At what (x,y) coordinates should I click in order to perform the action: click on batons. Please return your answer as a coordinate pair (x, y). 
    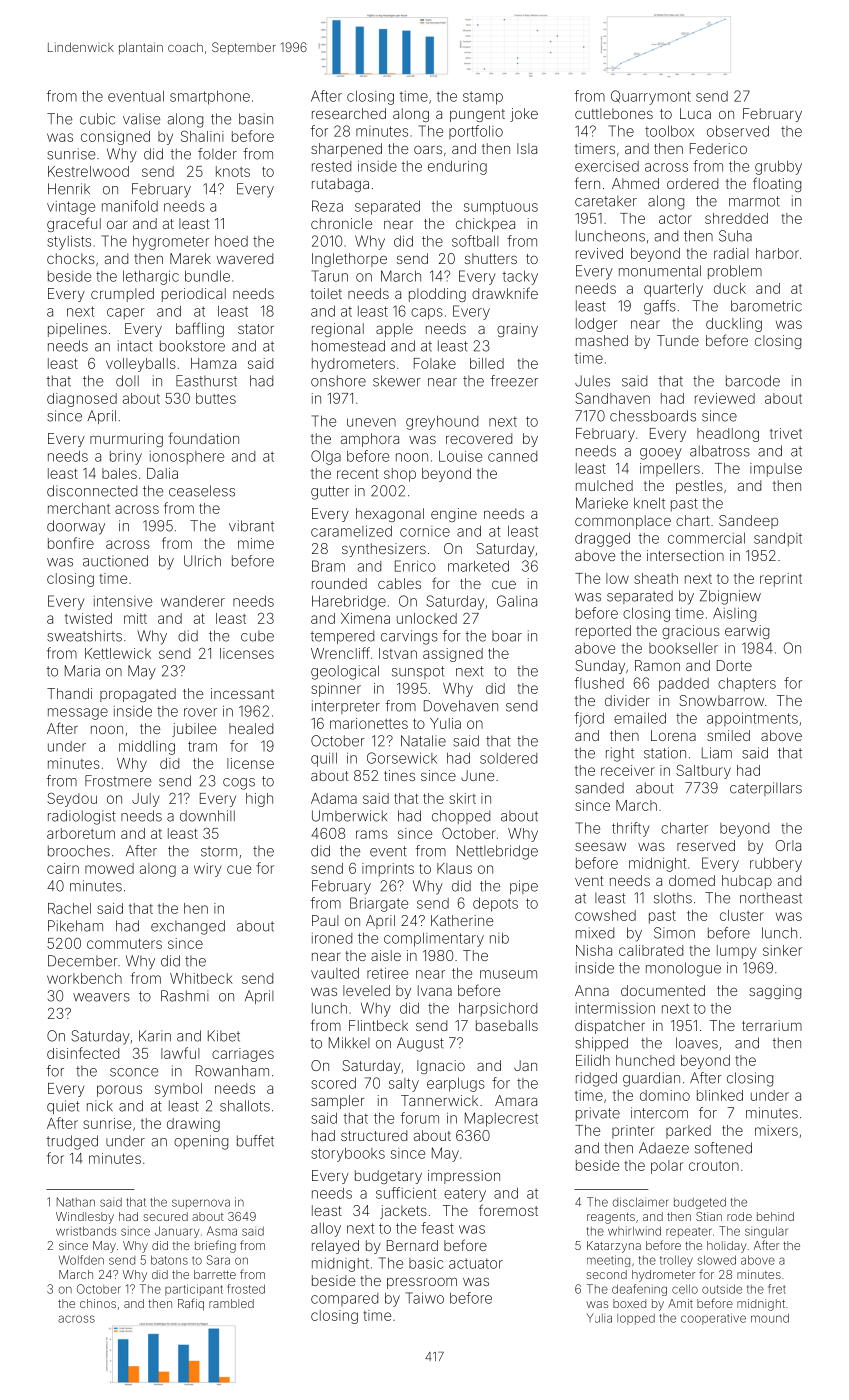
    Looking at the image, I should click on (169, 1260).
